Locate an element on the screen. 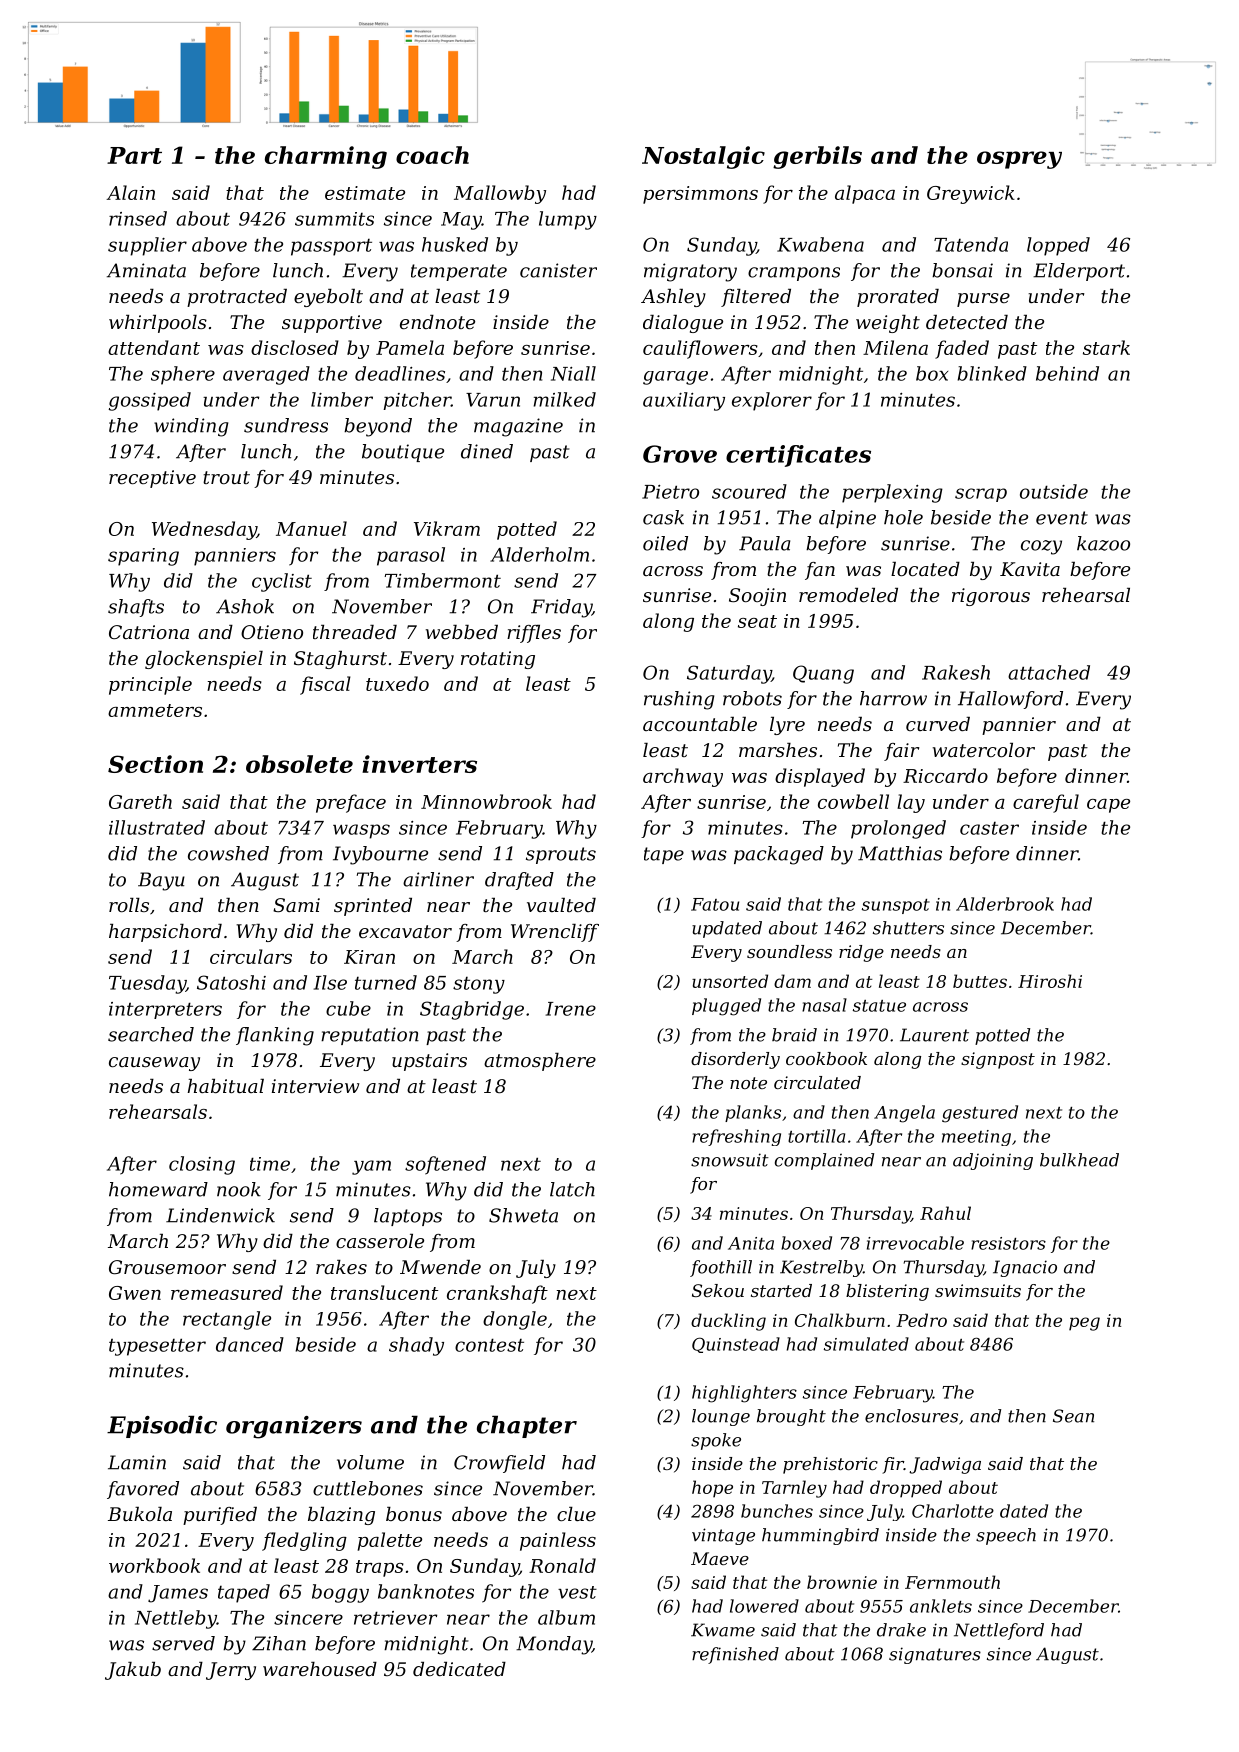 The image size is (1239, 1752). supplier is located at coordinates (147, 246).
